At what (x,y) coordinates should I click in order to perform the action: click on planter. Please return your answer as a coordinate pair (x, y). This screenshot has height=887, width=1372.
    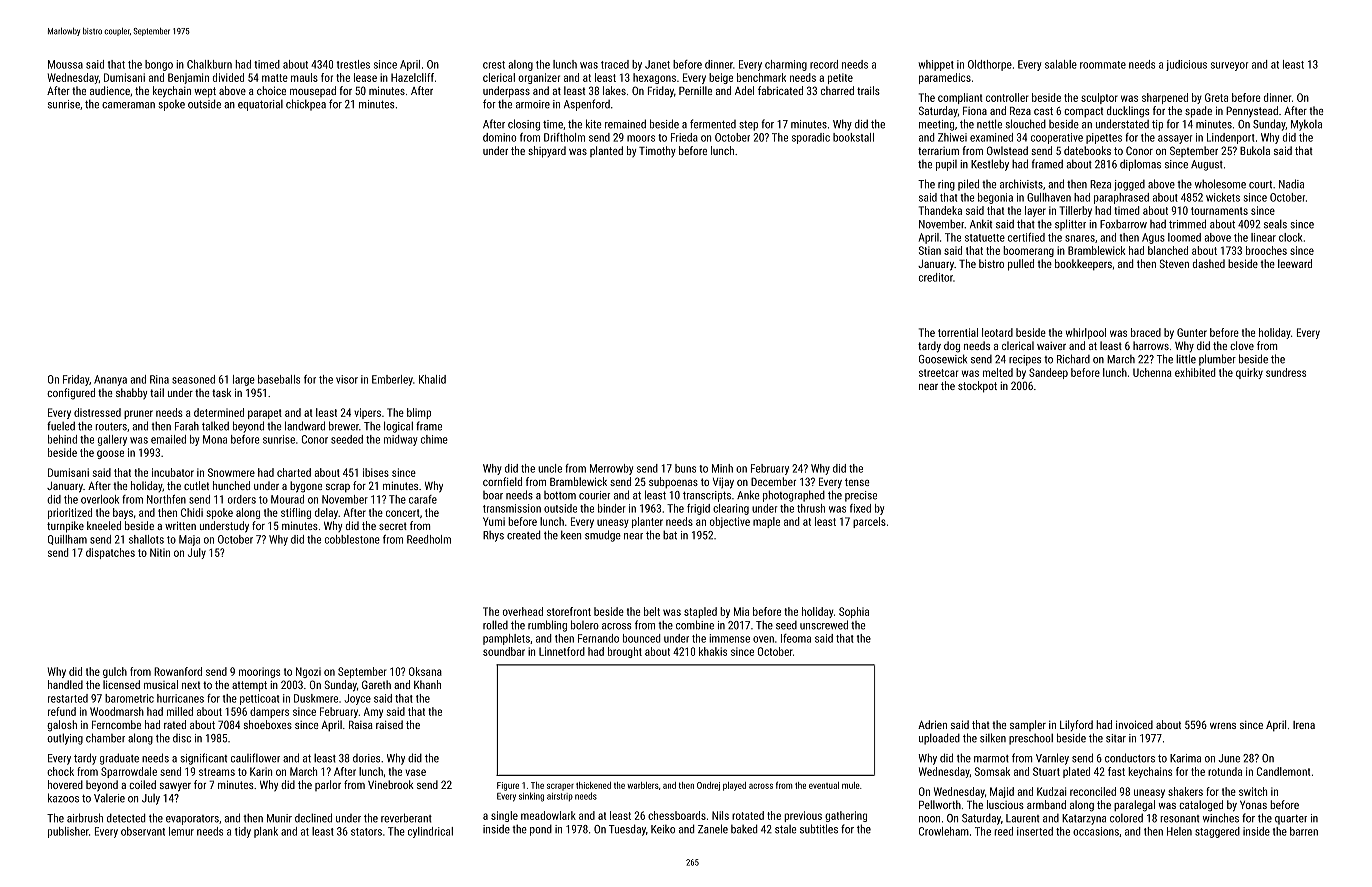
    Looking at the image, I should click on (647, 522).
